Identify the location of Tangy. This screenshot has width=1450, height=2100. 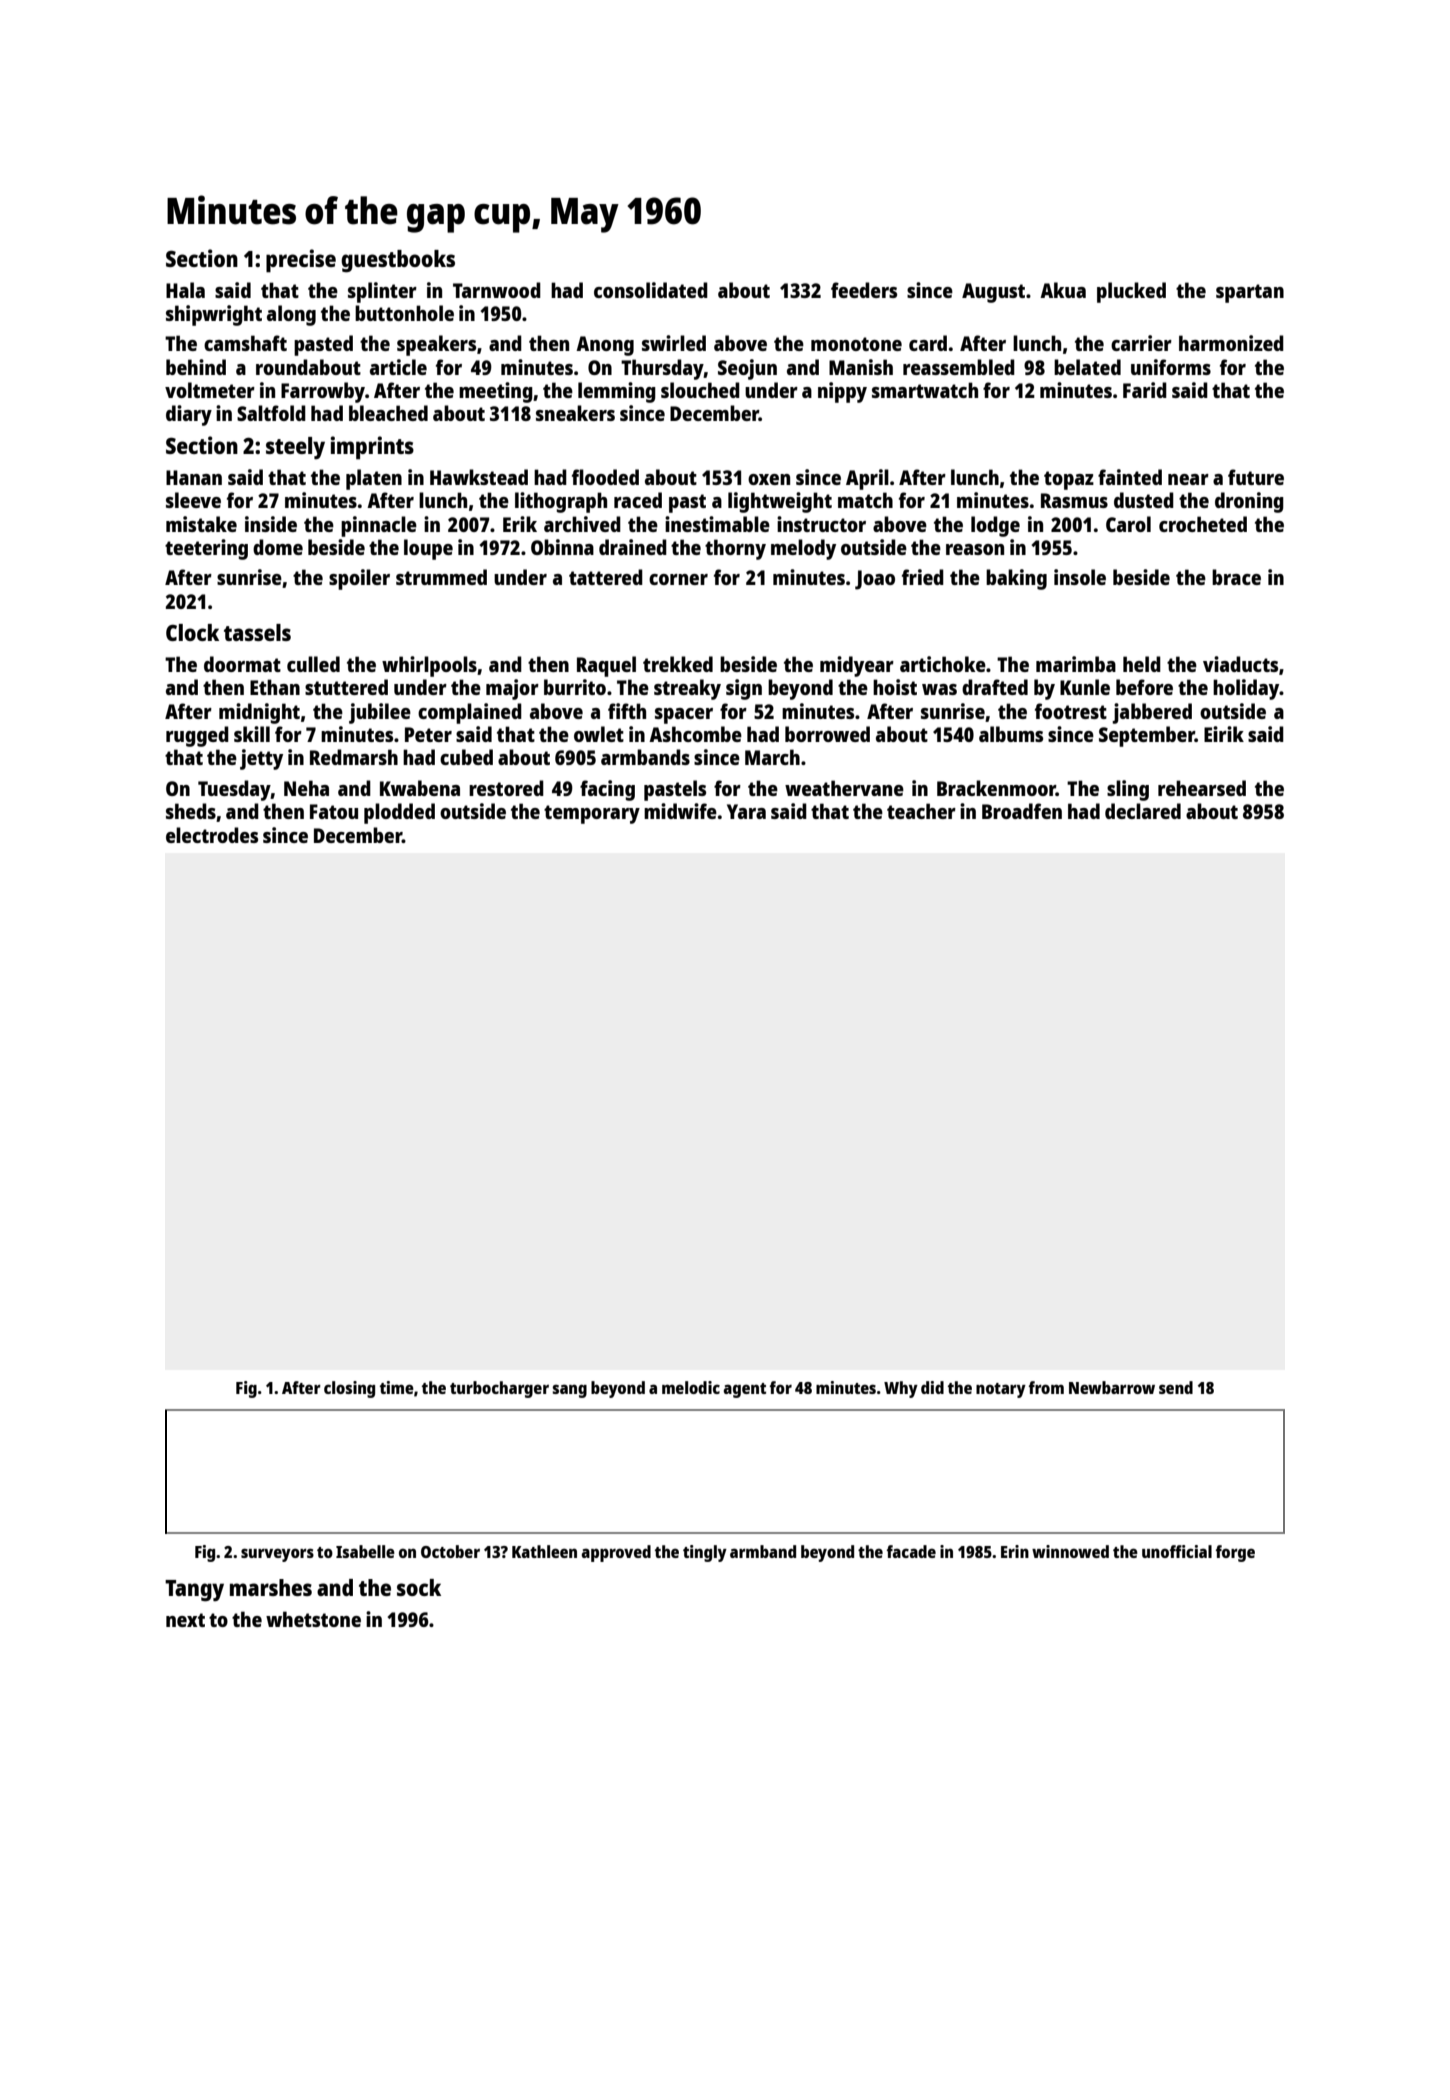
(194, 1591).
